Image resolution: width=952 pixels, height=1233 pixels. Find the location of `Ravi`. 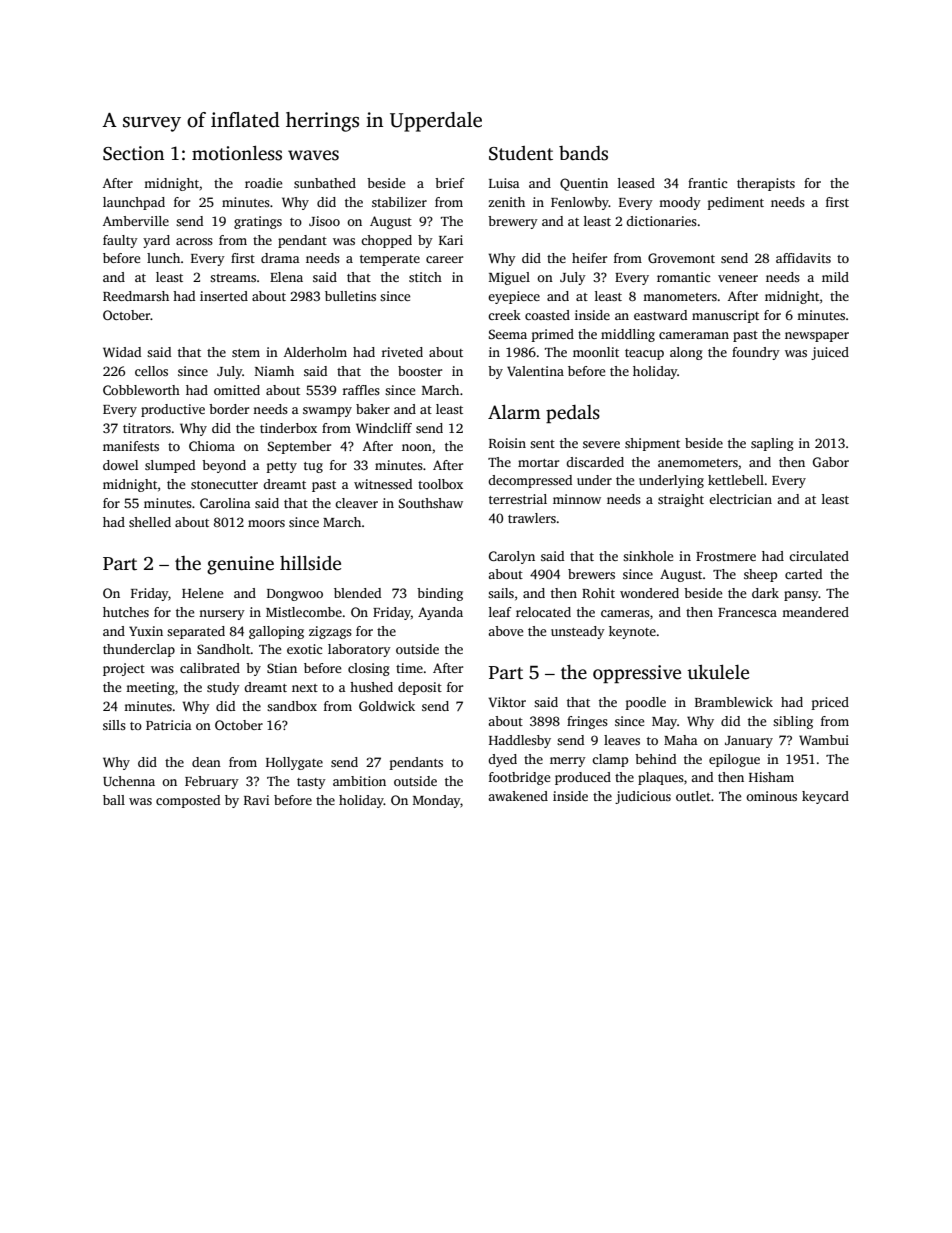

Ravi is located at coordinates (256, 800).
